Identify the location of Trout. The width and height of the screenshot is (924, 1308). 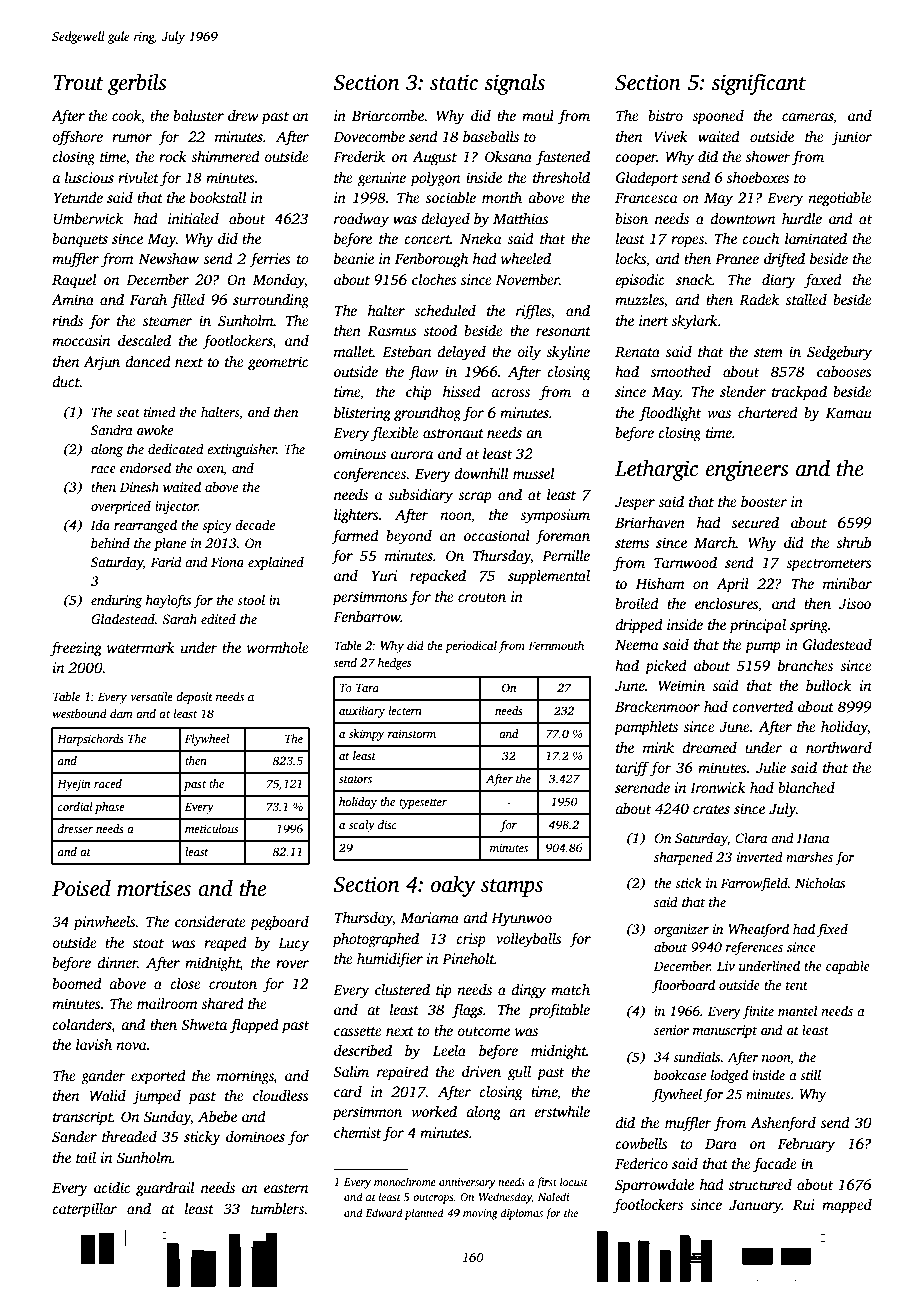
(79, 83).
